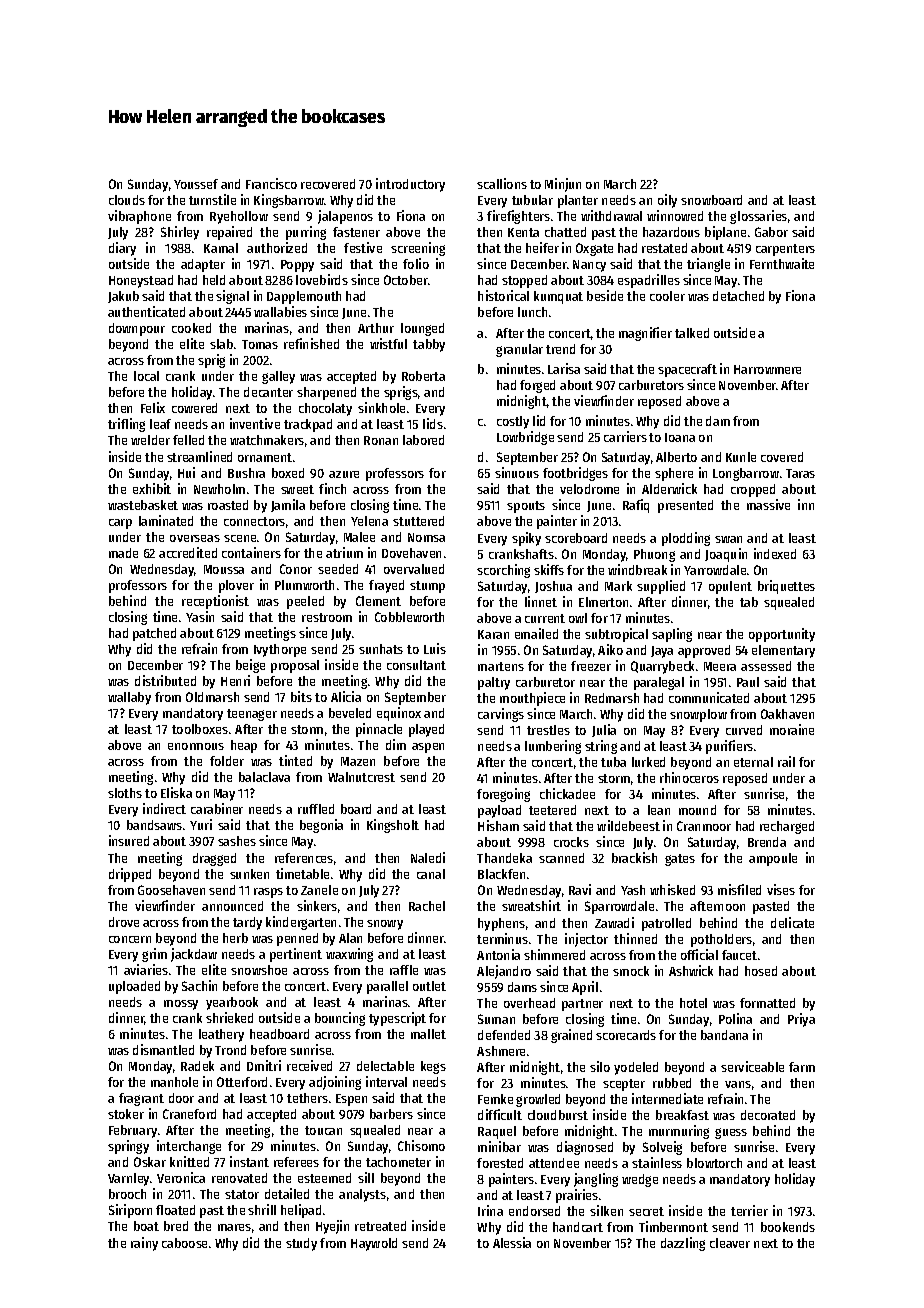  What do you see at coordinates (767, 842) in the document?
I see `Brenda` at bounding box center [767, 842].
